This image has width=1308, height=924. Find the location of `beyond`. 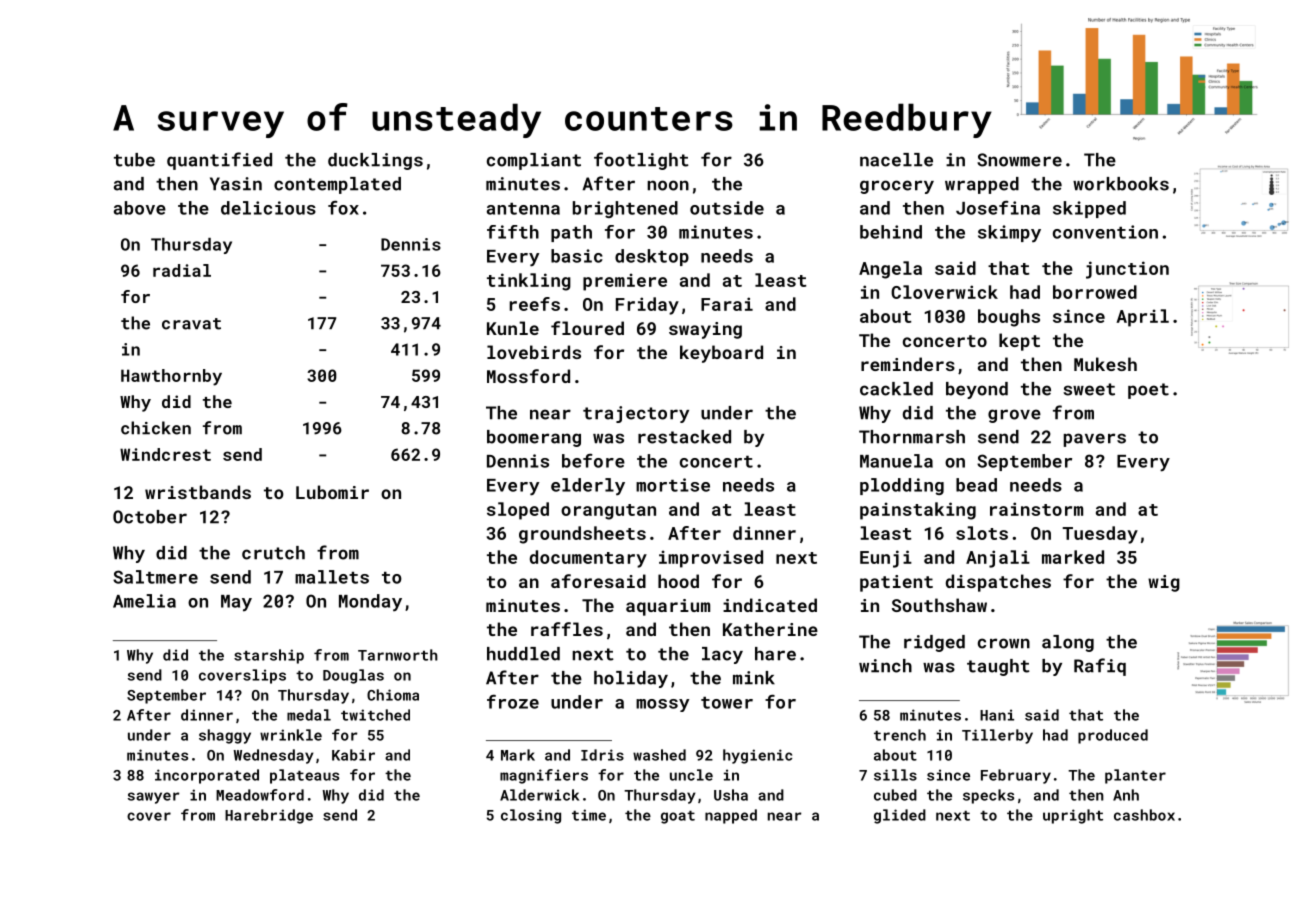

beyond is located at coordinates (977, 390).
